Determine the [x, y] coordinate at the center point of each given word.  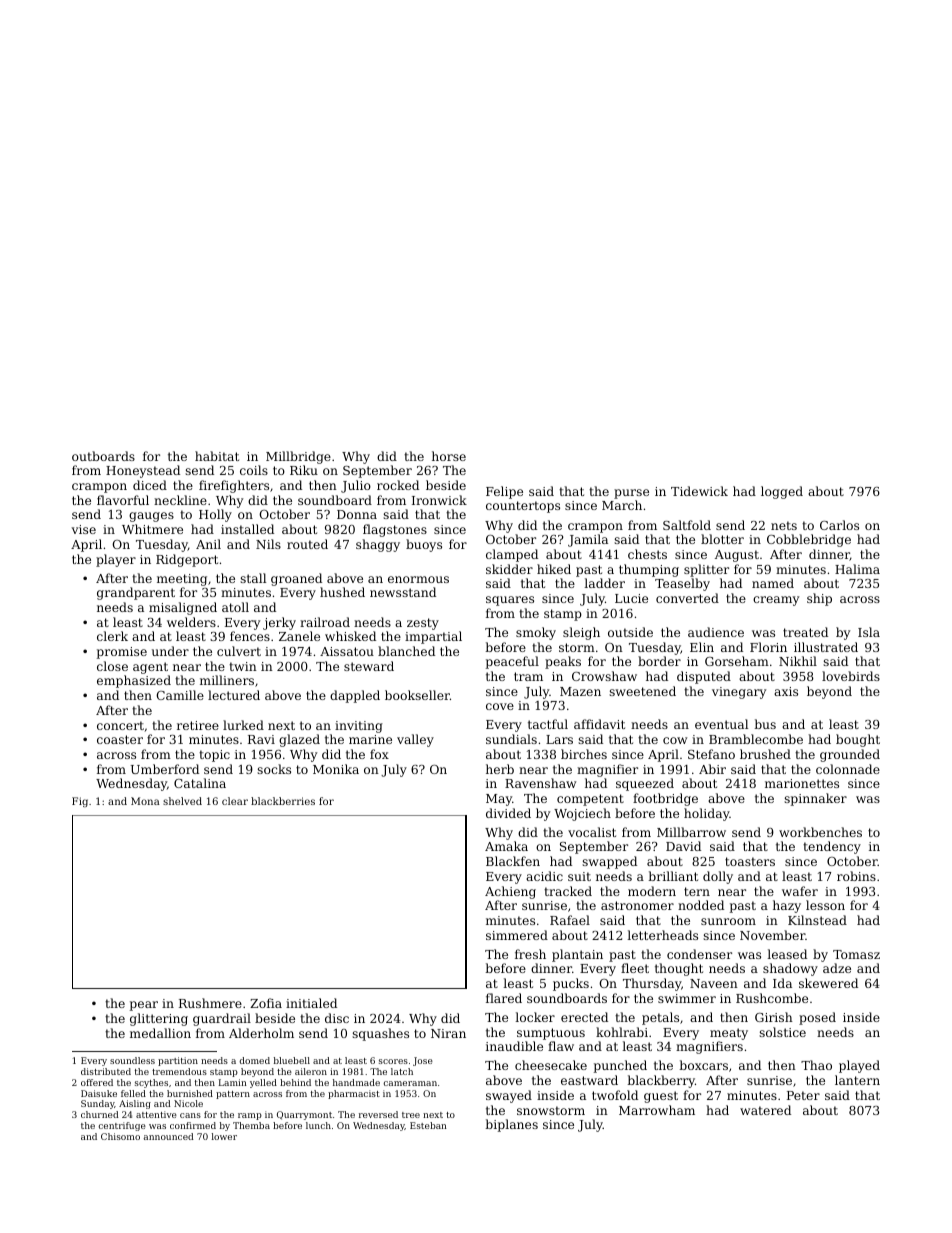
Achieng [510, 892]
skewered [828, 983]
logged [782, 492]
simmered [517, 935]
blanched [406, 651]
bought [858, 740]
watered [765, 1110]
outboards [103, 456]
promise [122, 653]
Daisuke [99, 1093]
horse [449, 456]
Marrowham [657, 1110]
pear [144, 1006]
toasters [750, 861]
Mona [145, 801]
